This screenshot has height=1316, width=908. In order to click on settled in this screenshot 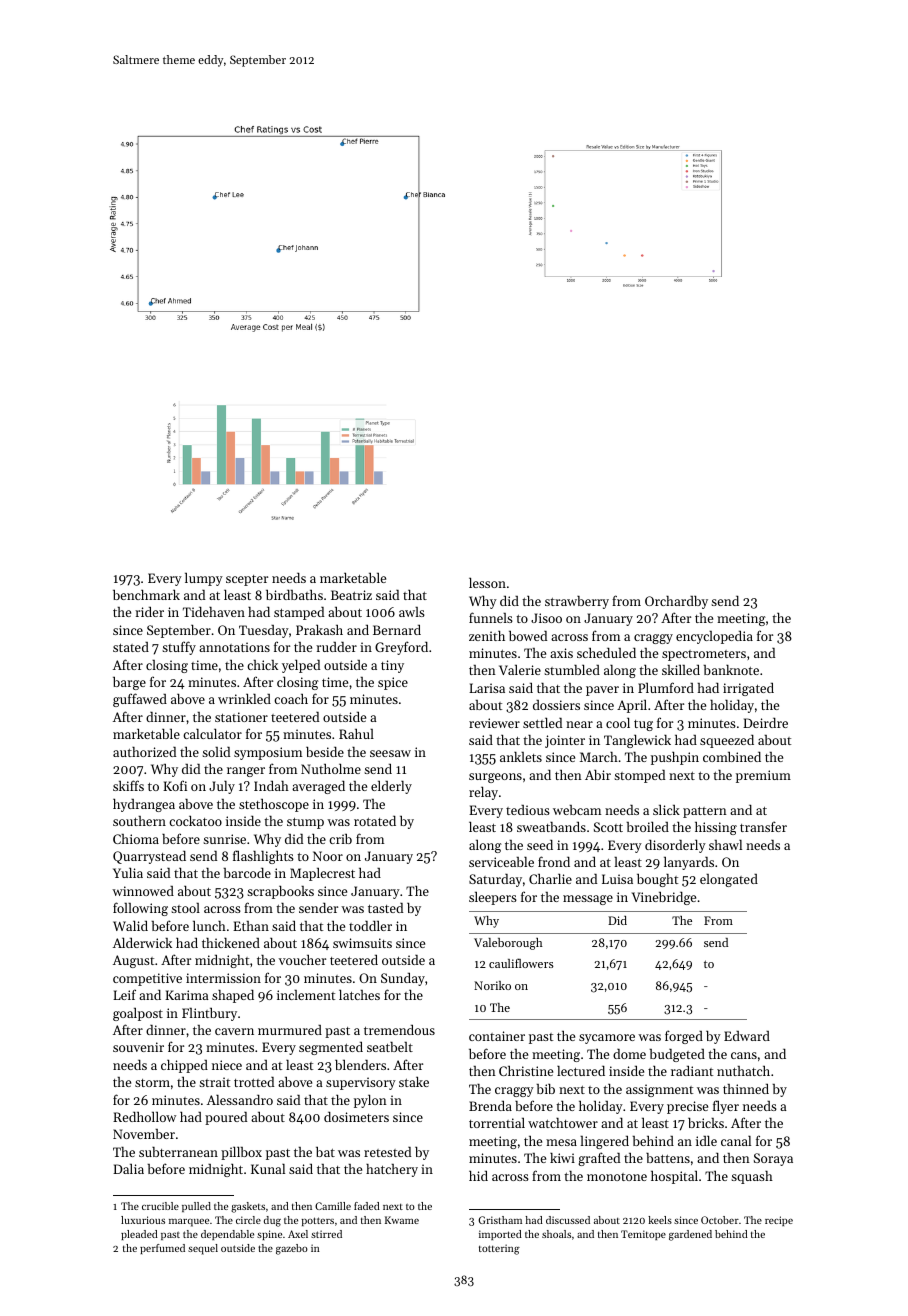, I will do `click(542, 722)`.
